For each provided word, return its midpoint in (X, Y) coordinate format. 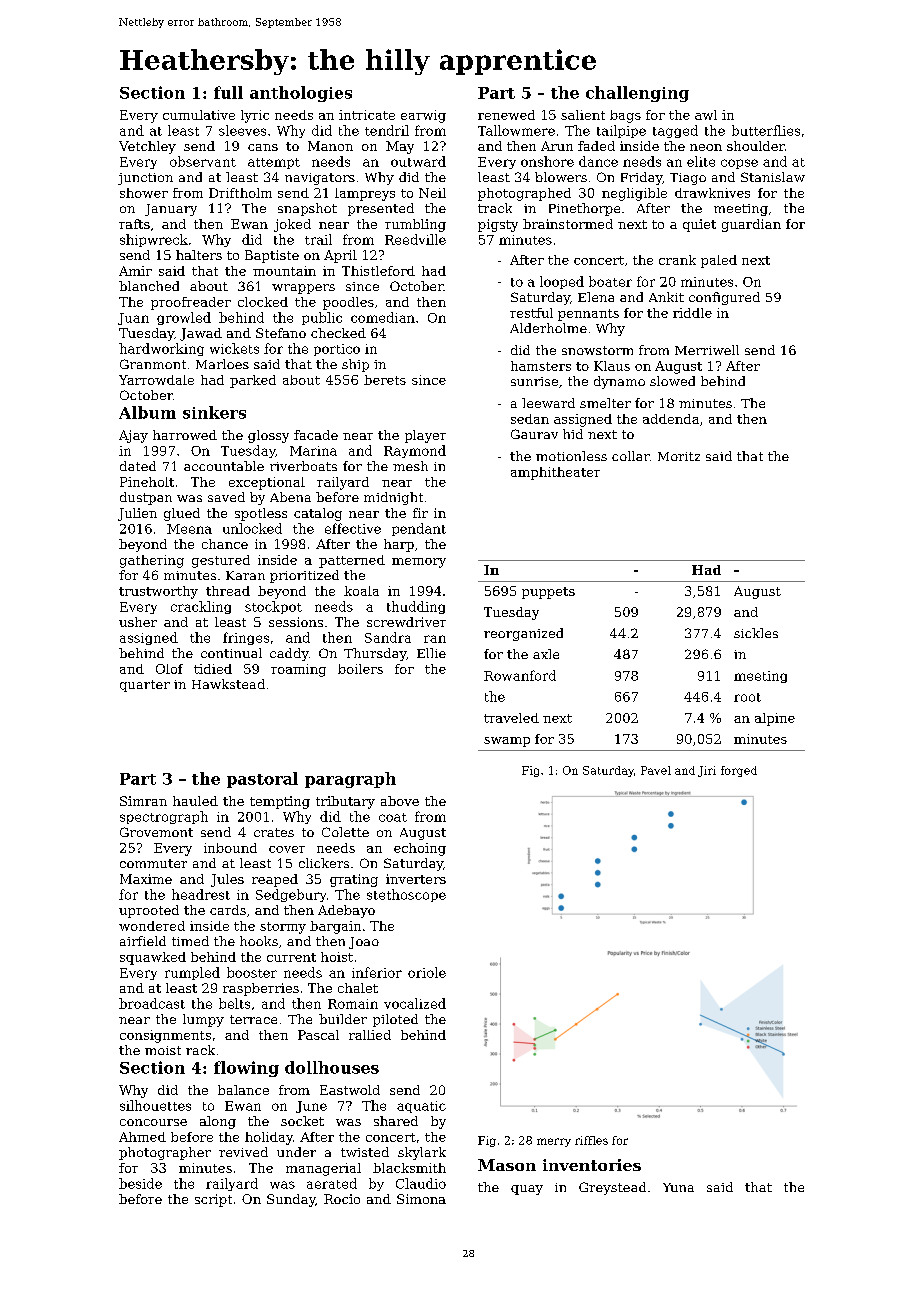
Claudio (421, 1183)
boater (610, 281)
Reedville (415, 239)
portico (337, 350)
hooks (259, 941)
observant (203, 161)
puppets (548, 593)
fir (420, 513)
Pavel (656, 770)
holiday (269, 1138)
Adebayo (346, 911)
